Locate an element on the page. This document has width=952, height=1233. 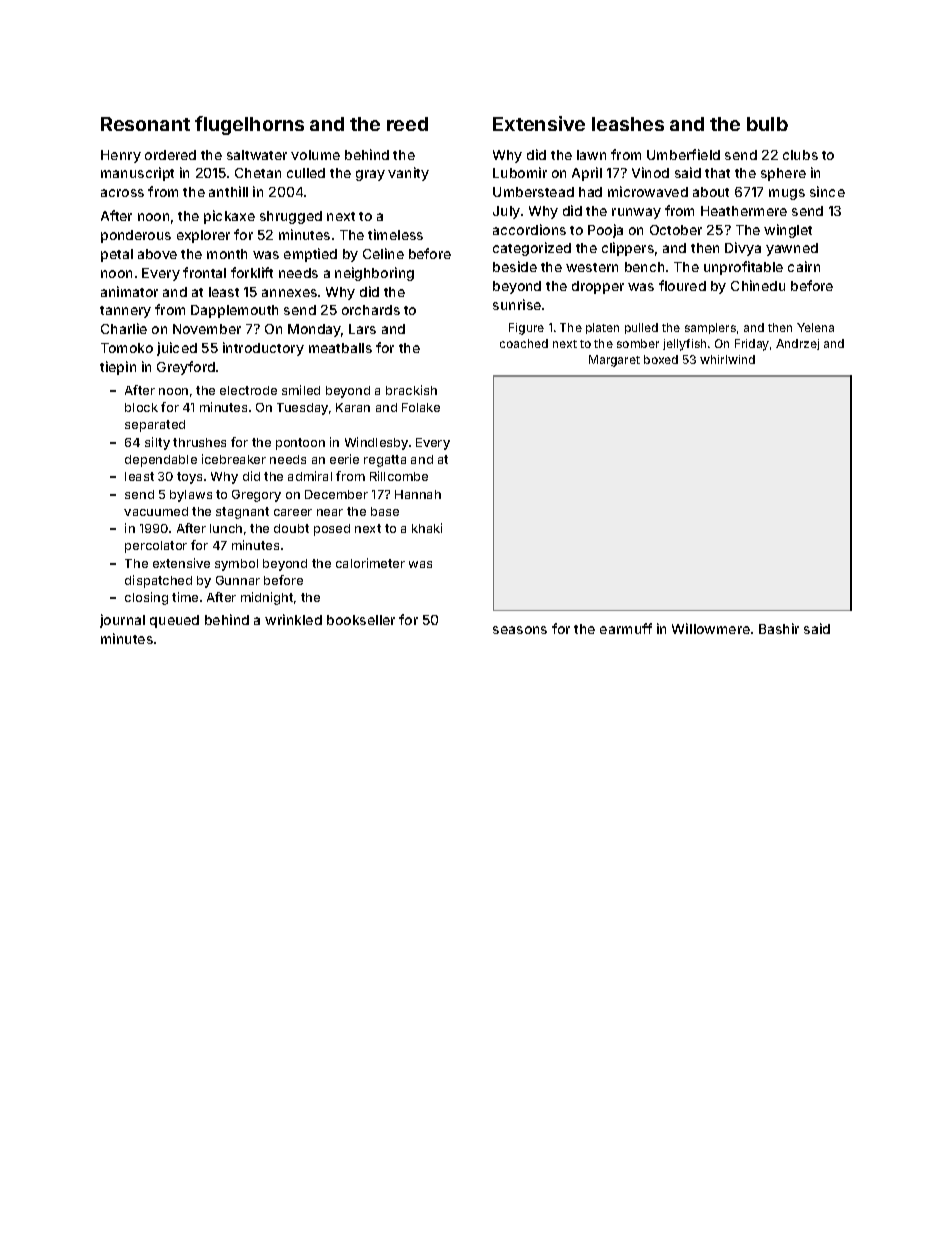
pontoon is located at coordinates (300, 444).
